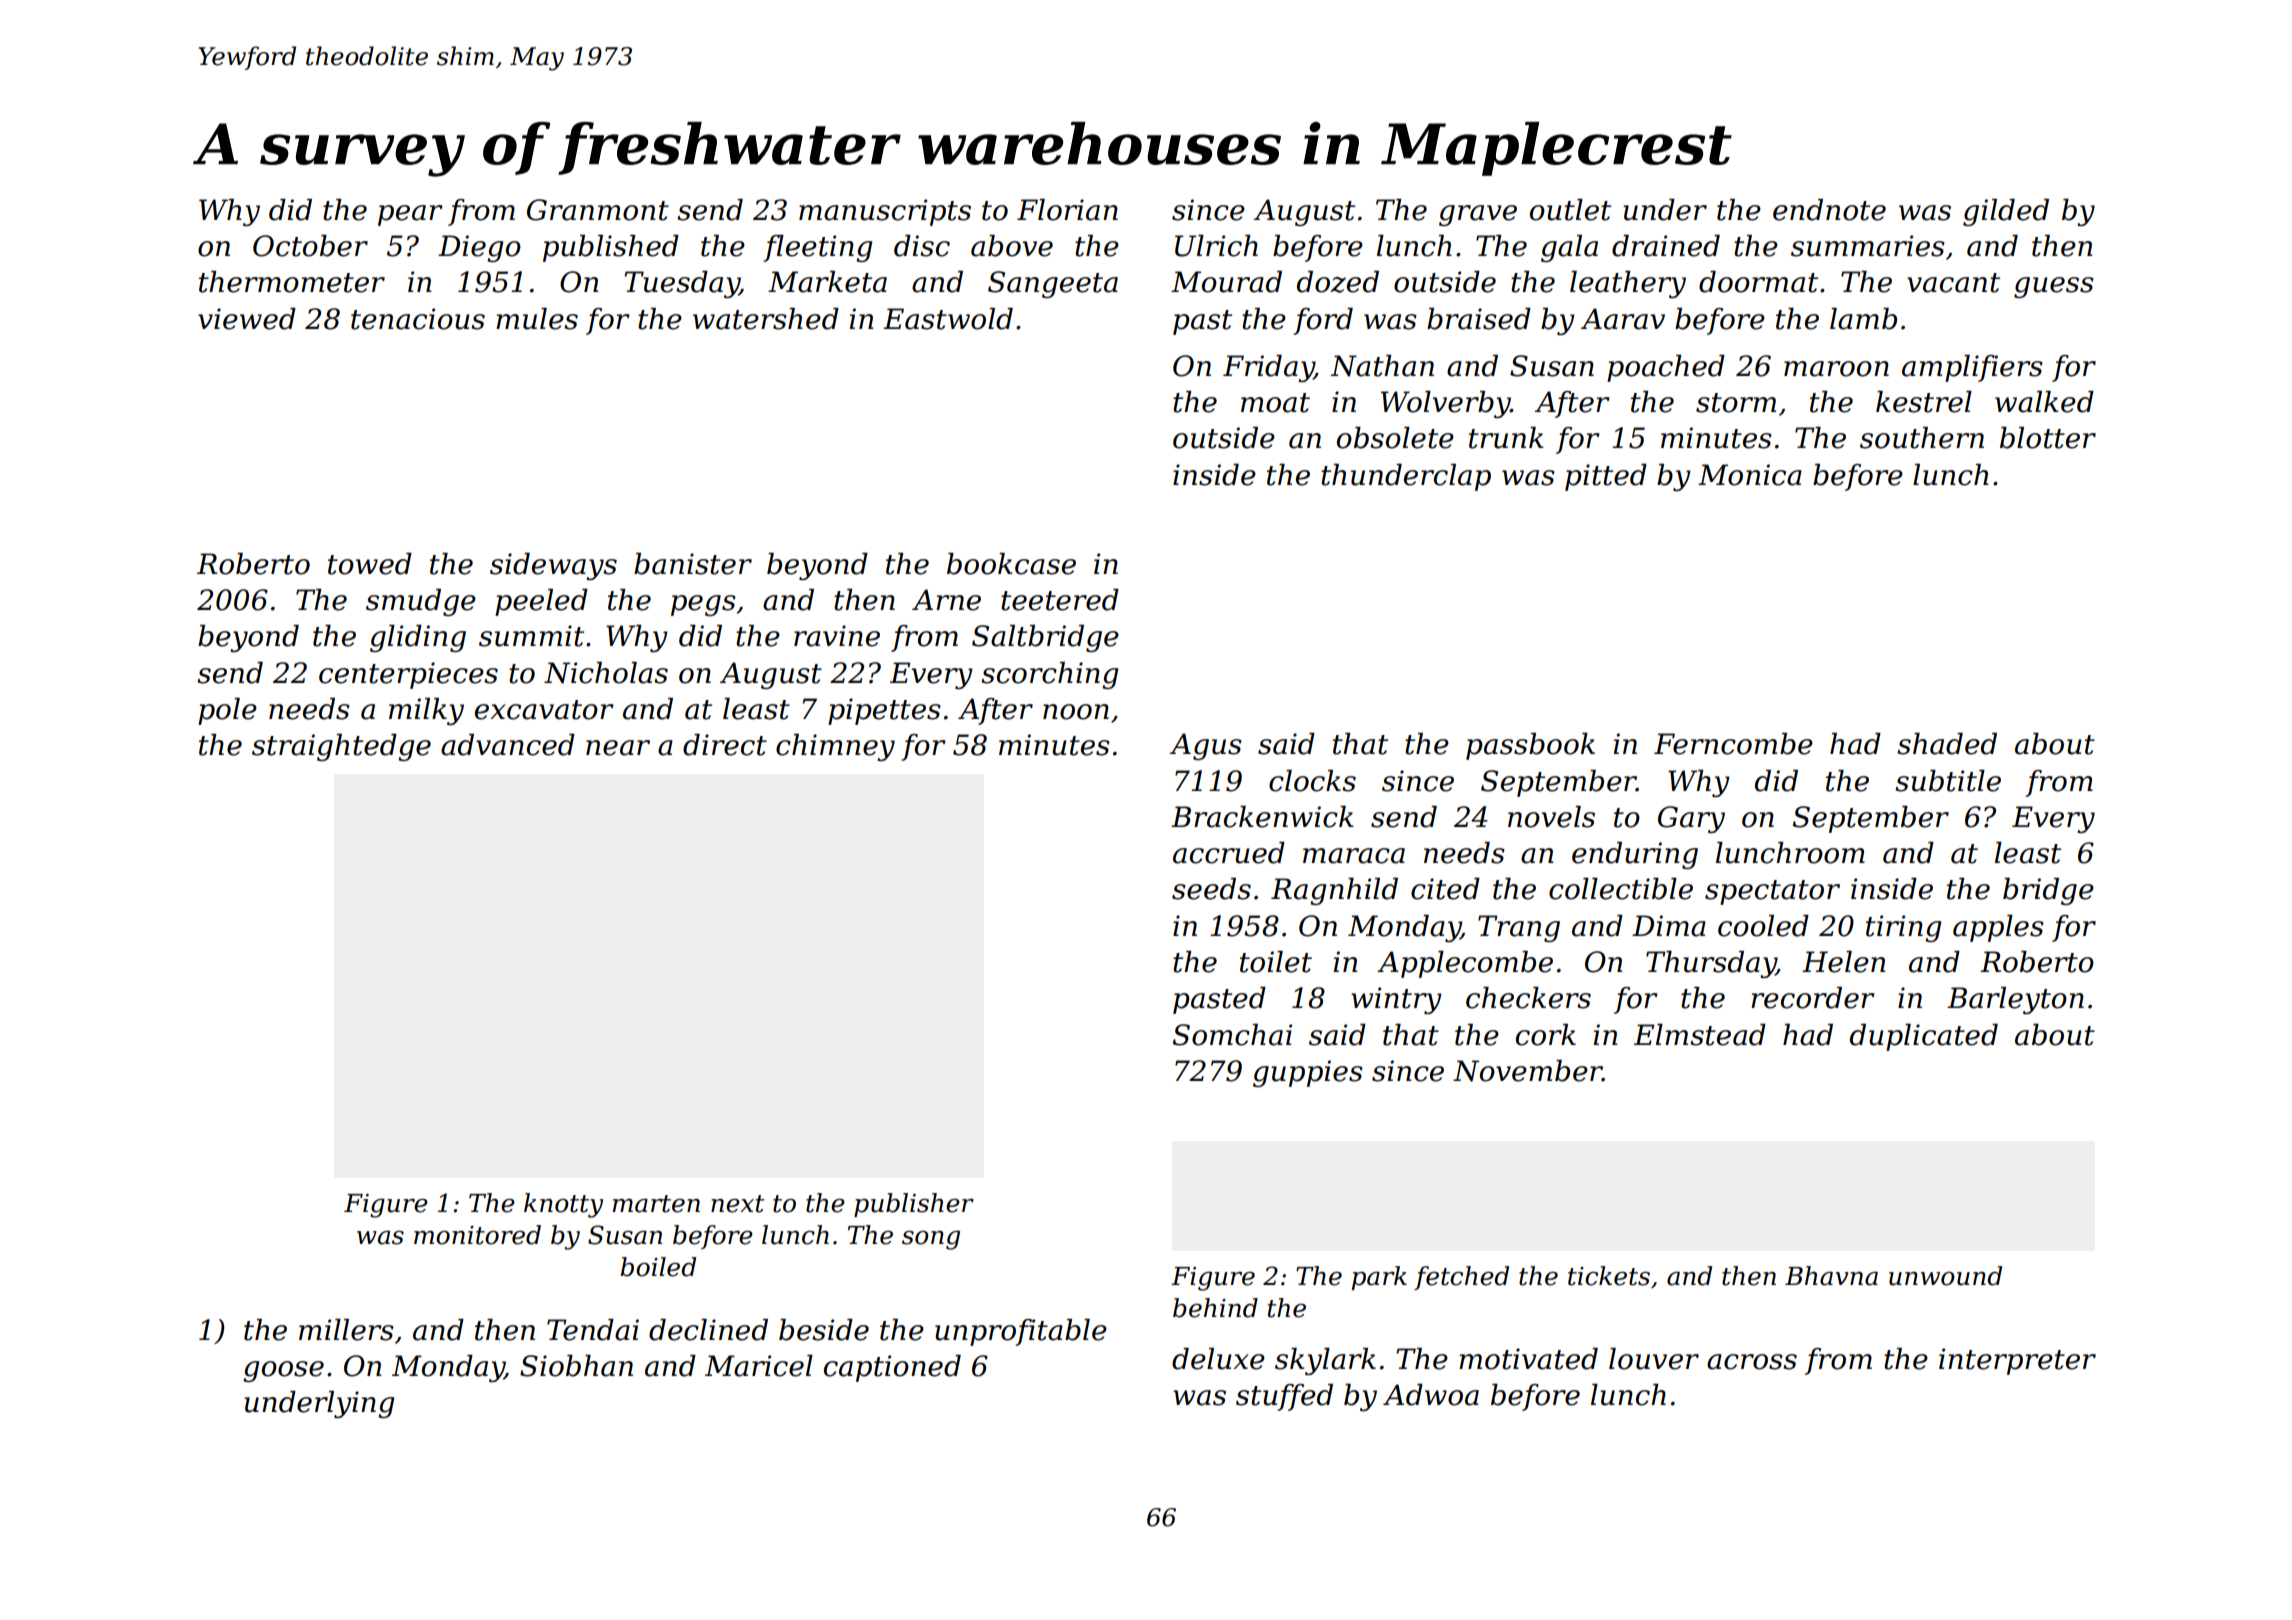  What do you see at coordinates (576, 1366) in the image?
I see `Siobhan` at bounding box center [576, 1366].
